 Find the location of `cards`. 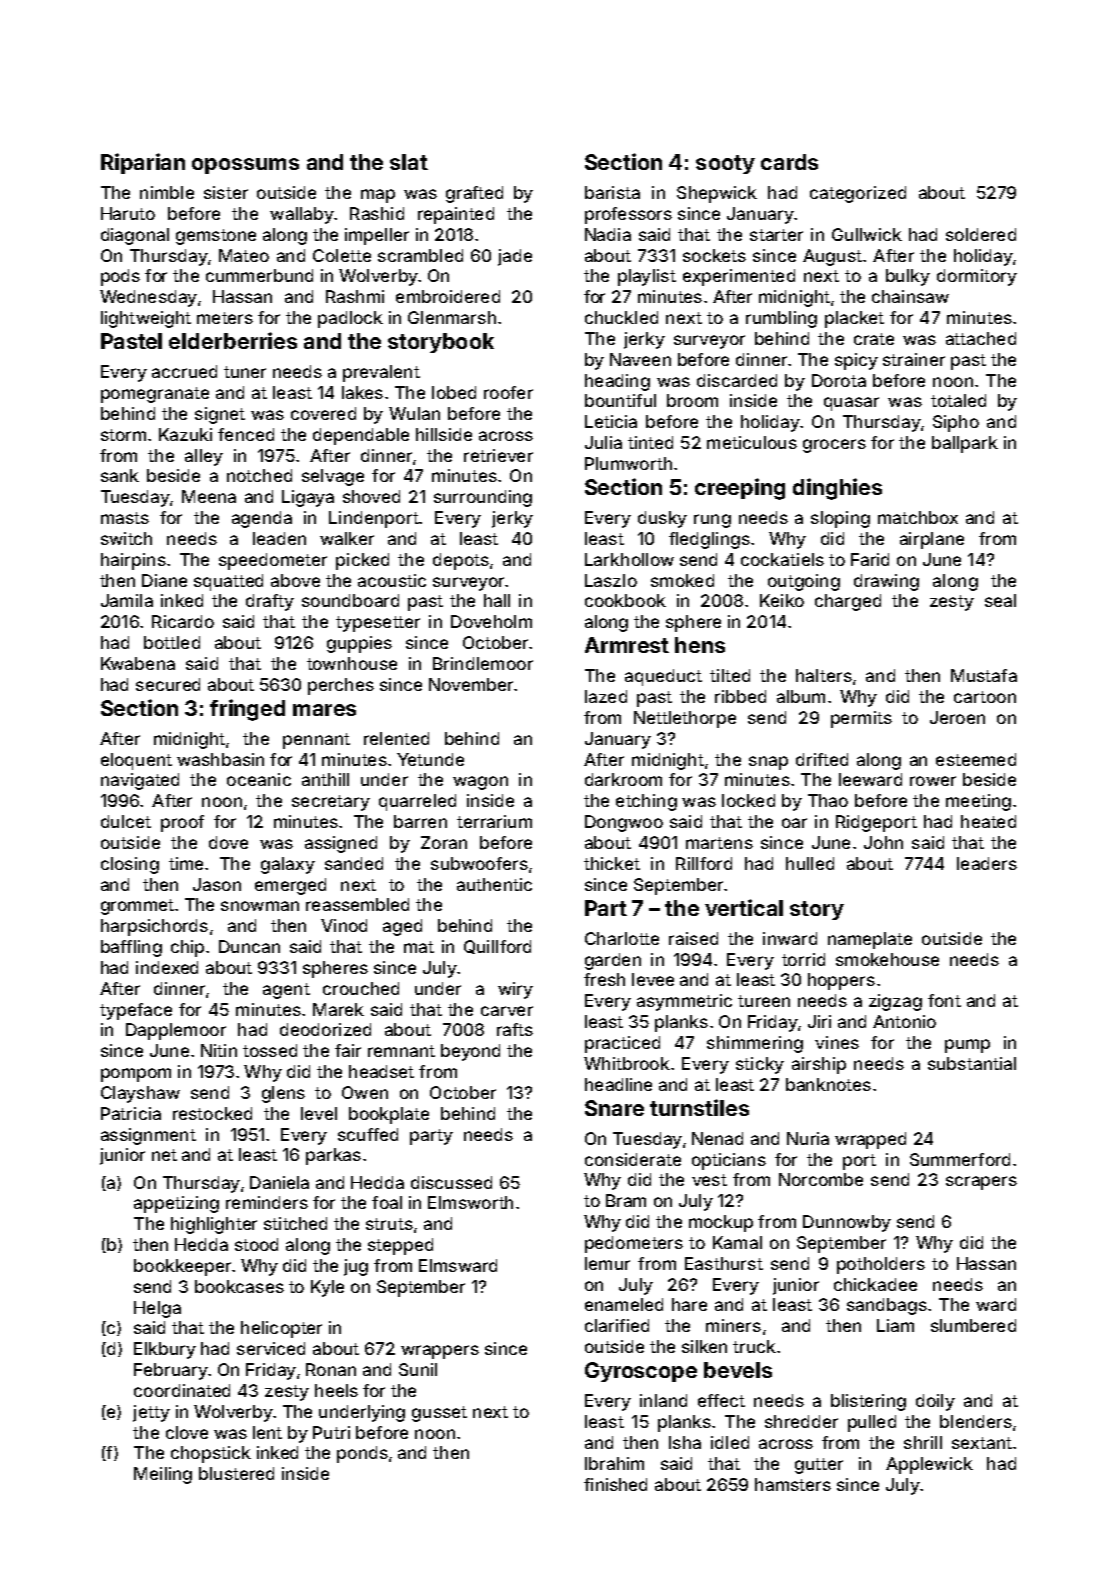

cards is located at coordinates (789, 162).
